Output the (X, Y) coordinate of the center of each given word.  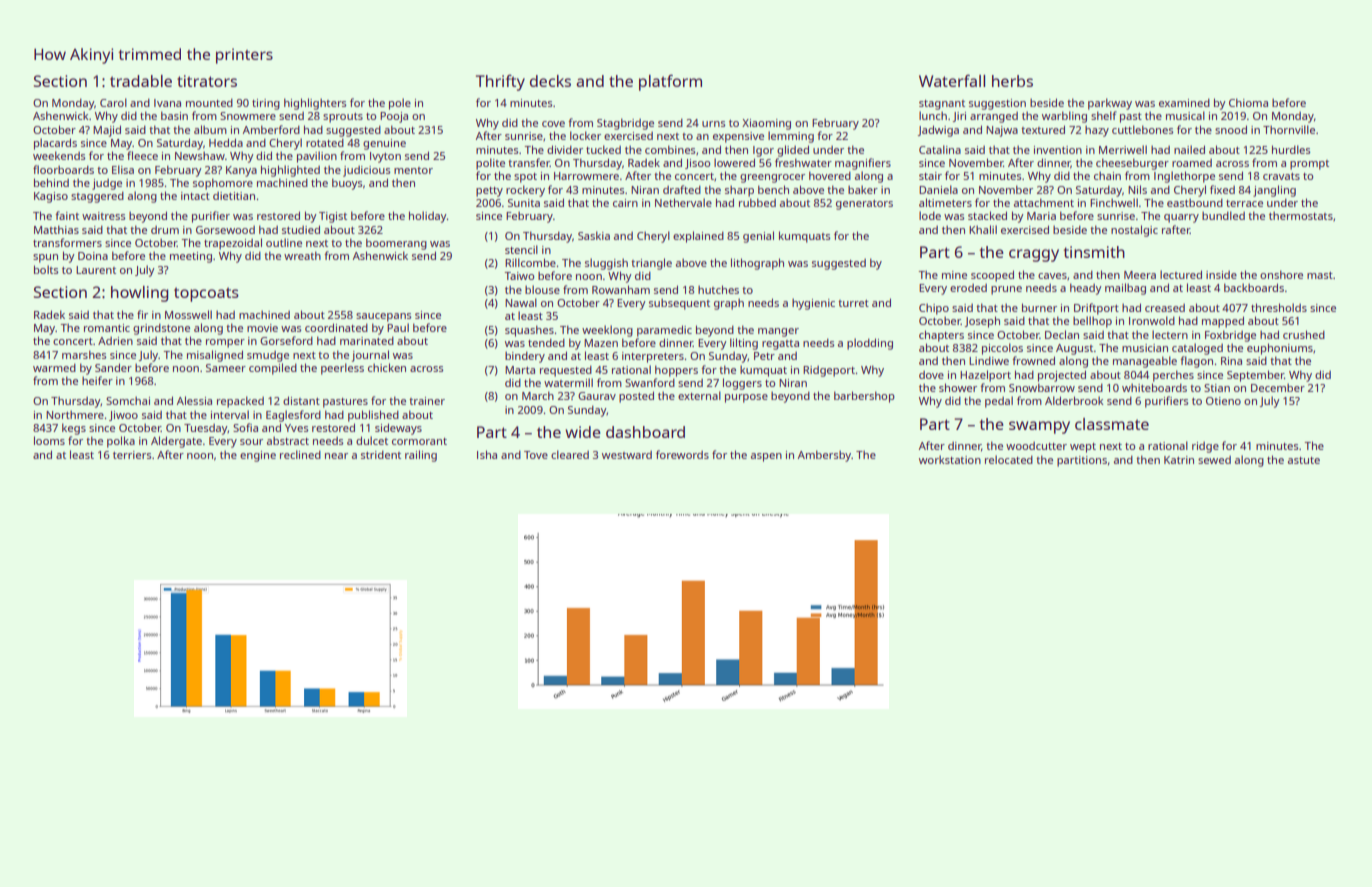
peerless (342, 369)
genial (758, 237)
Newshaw (200, 155)
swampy (1039, 427)
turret (853, 303)
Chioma (1248, 102)
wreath (302, 255)
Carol (113, 102)
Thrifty (500, 83)
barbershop (864, 397)
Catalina (940, 149)
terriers (132, 455)
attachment (1044, 202)
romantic (107, 328)
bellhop (1092, 322)
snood (1231, 129)
